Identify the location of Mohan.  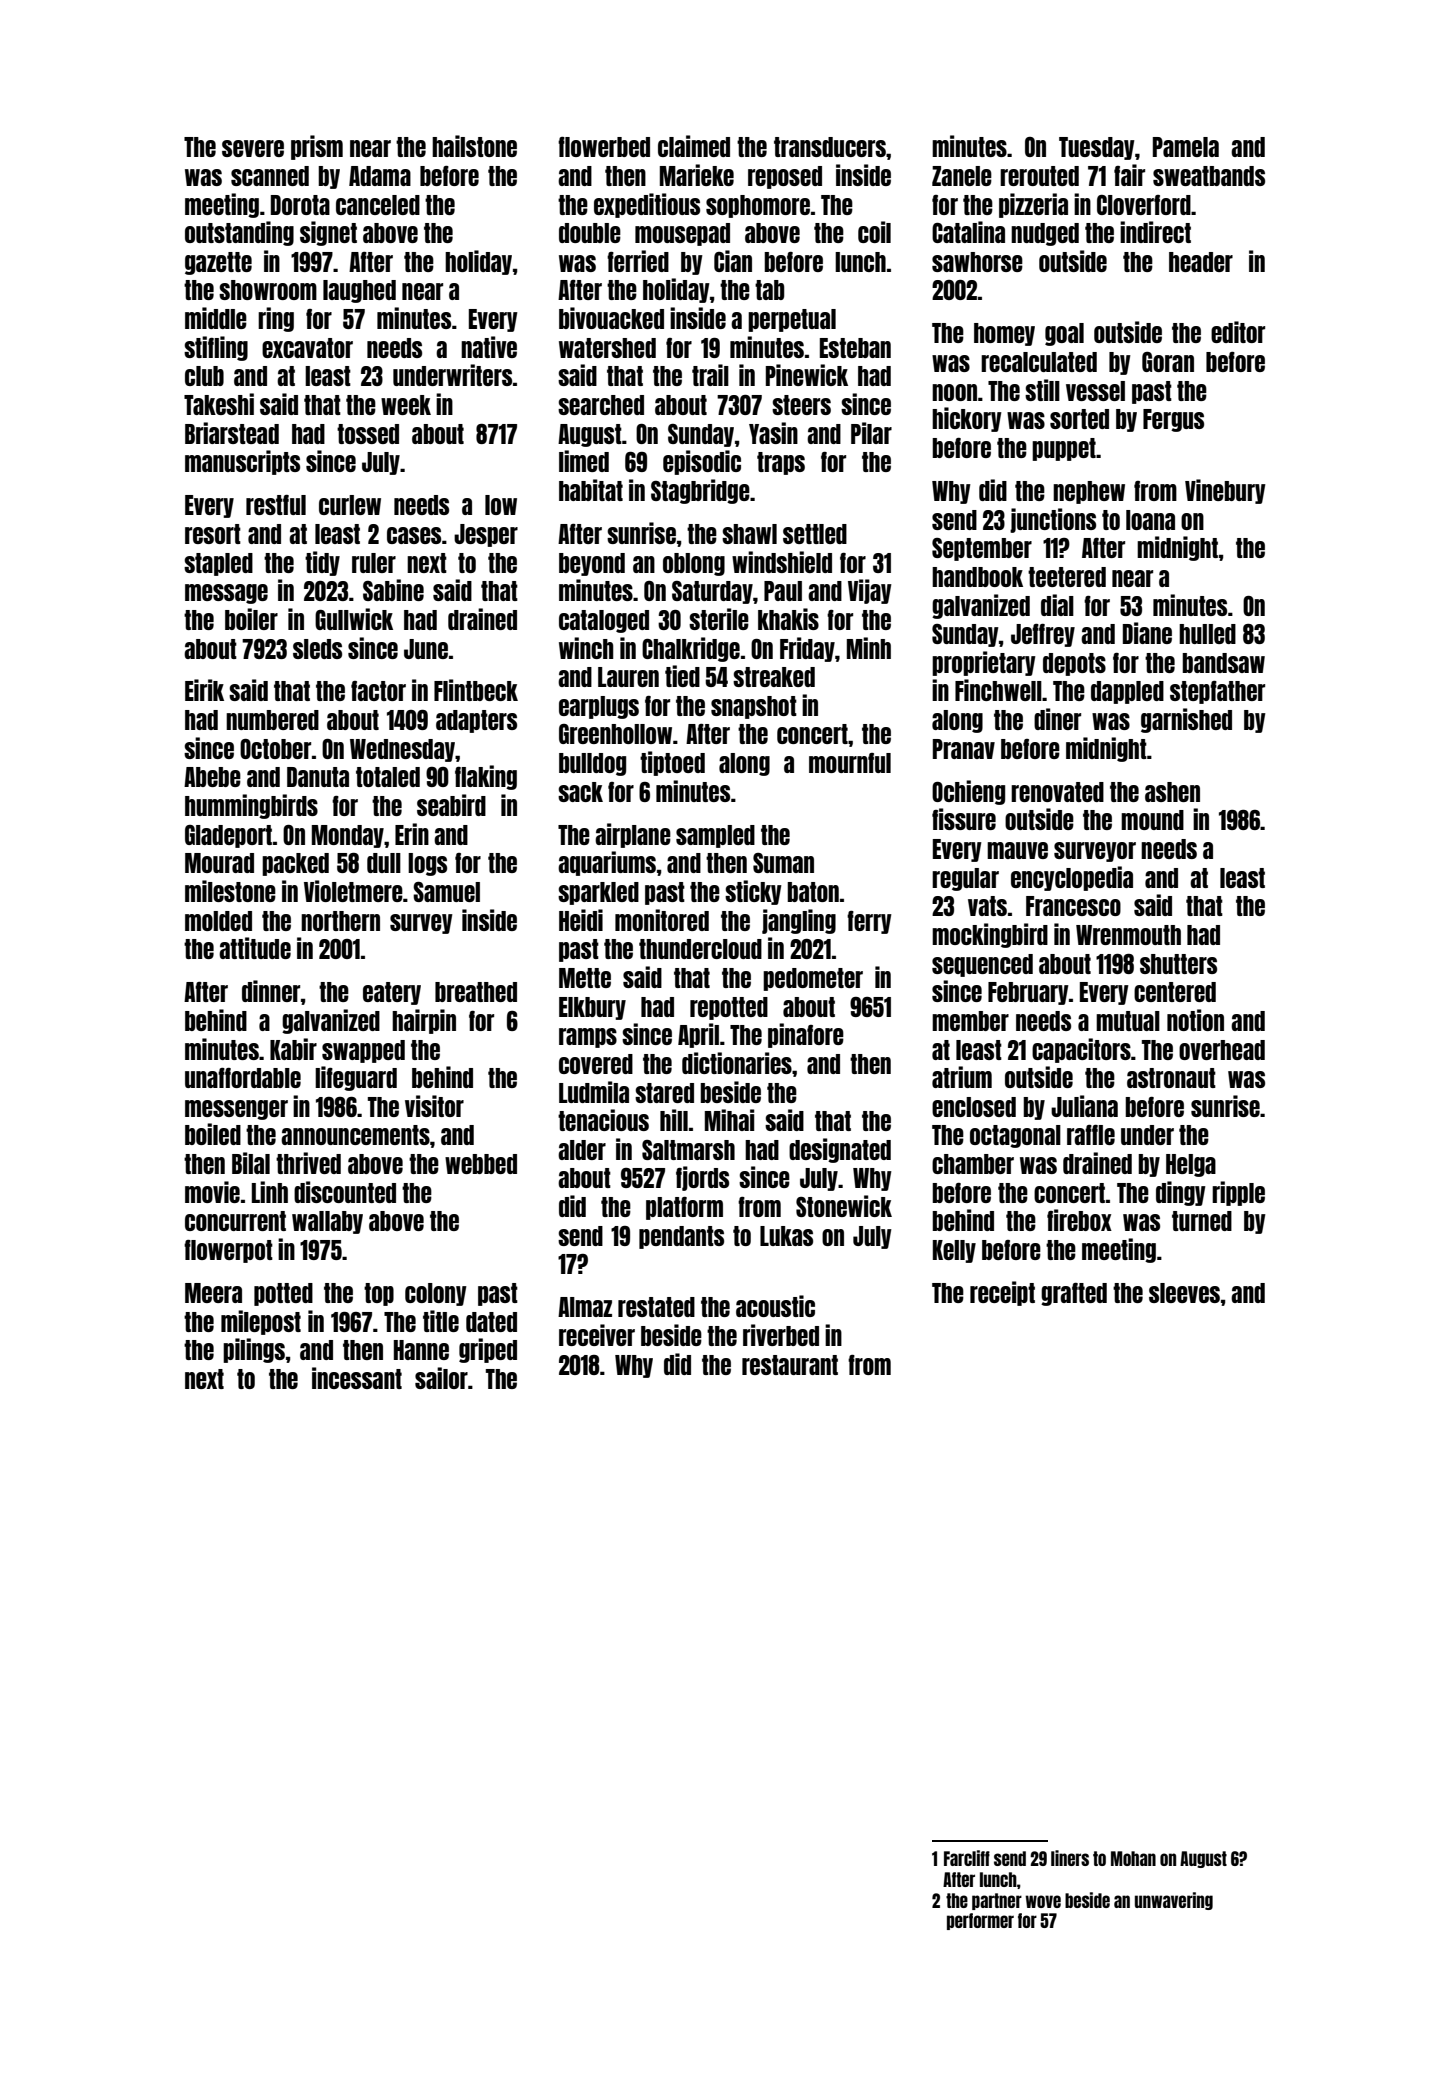
(1133, 1858).
